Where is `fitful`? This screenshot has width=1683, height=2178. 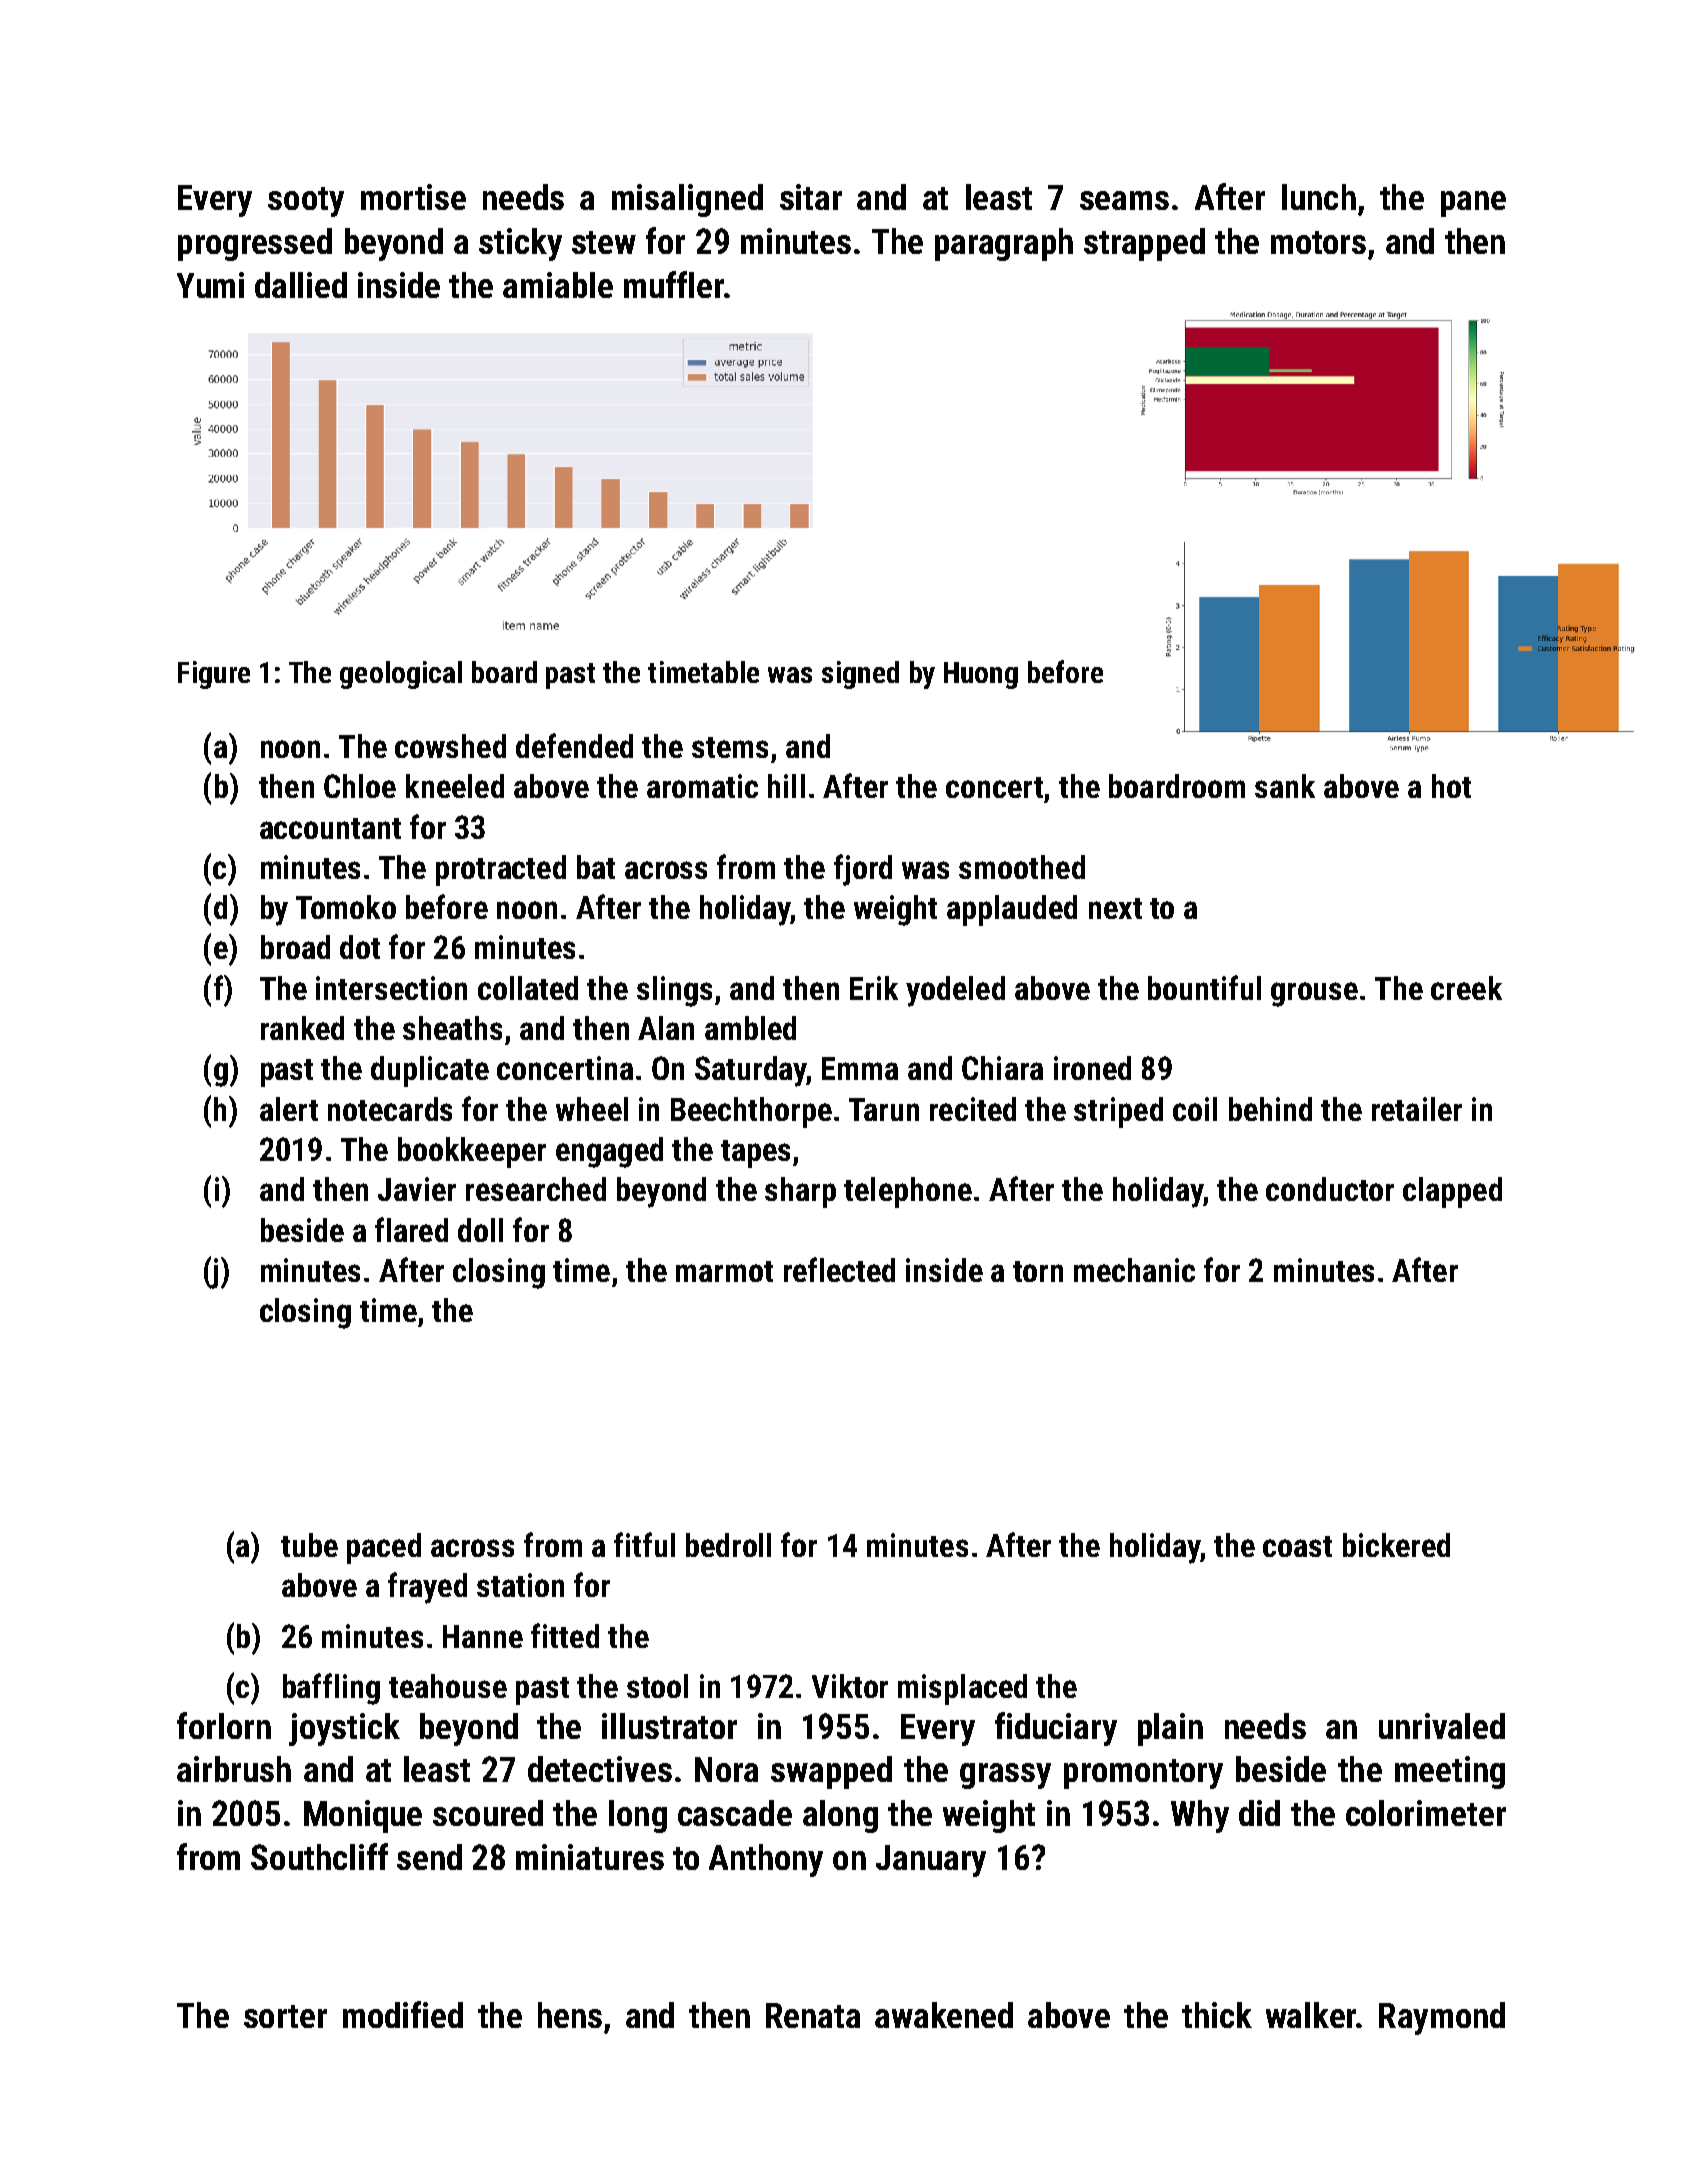 fitful is located at coordinates (644, 1544).
